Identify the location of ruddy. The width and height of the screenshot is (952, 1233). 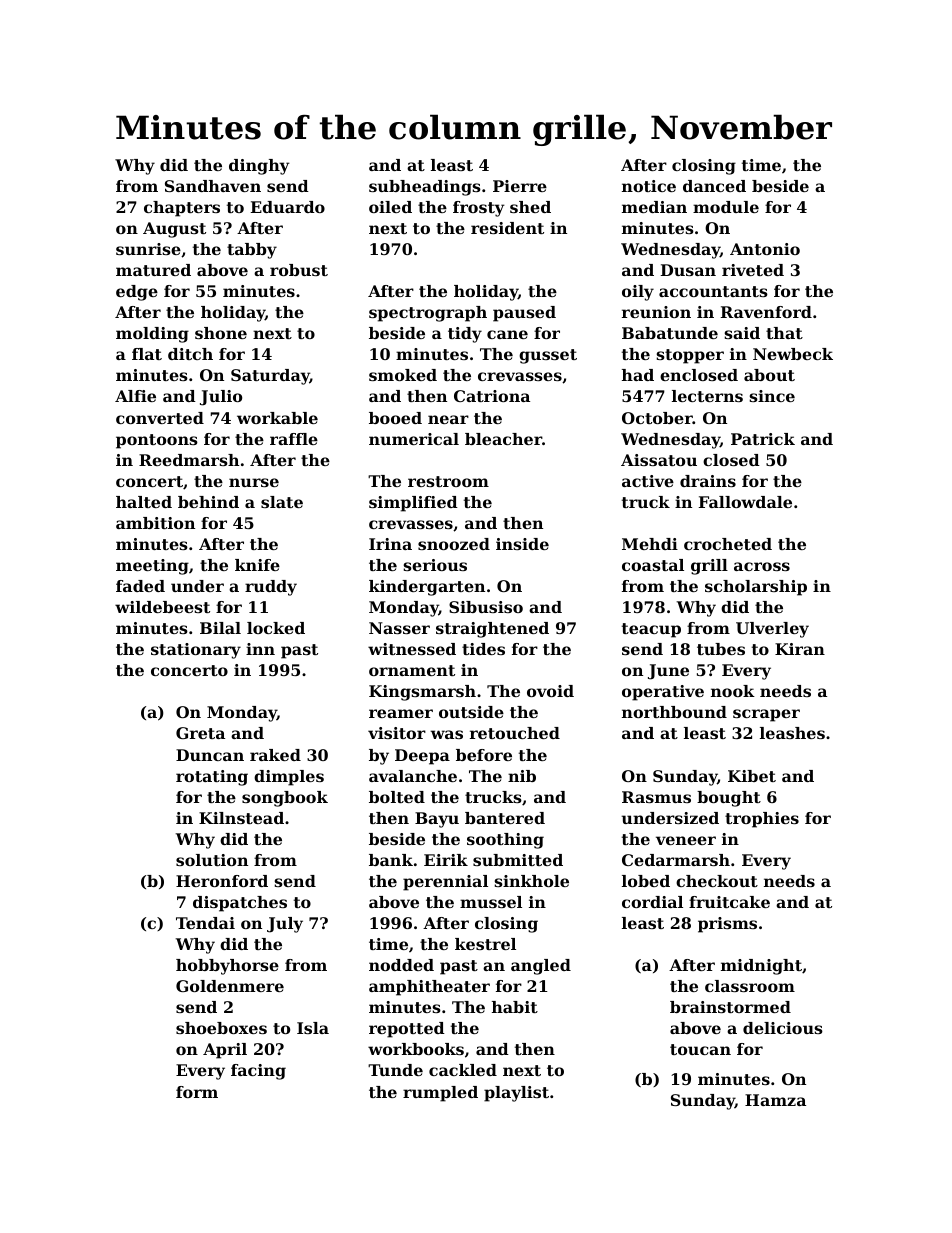
(271, 588).
